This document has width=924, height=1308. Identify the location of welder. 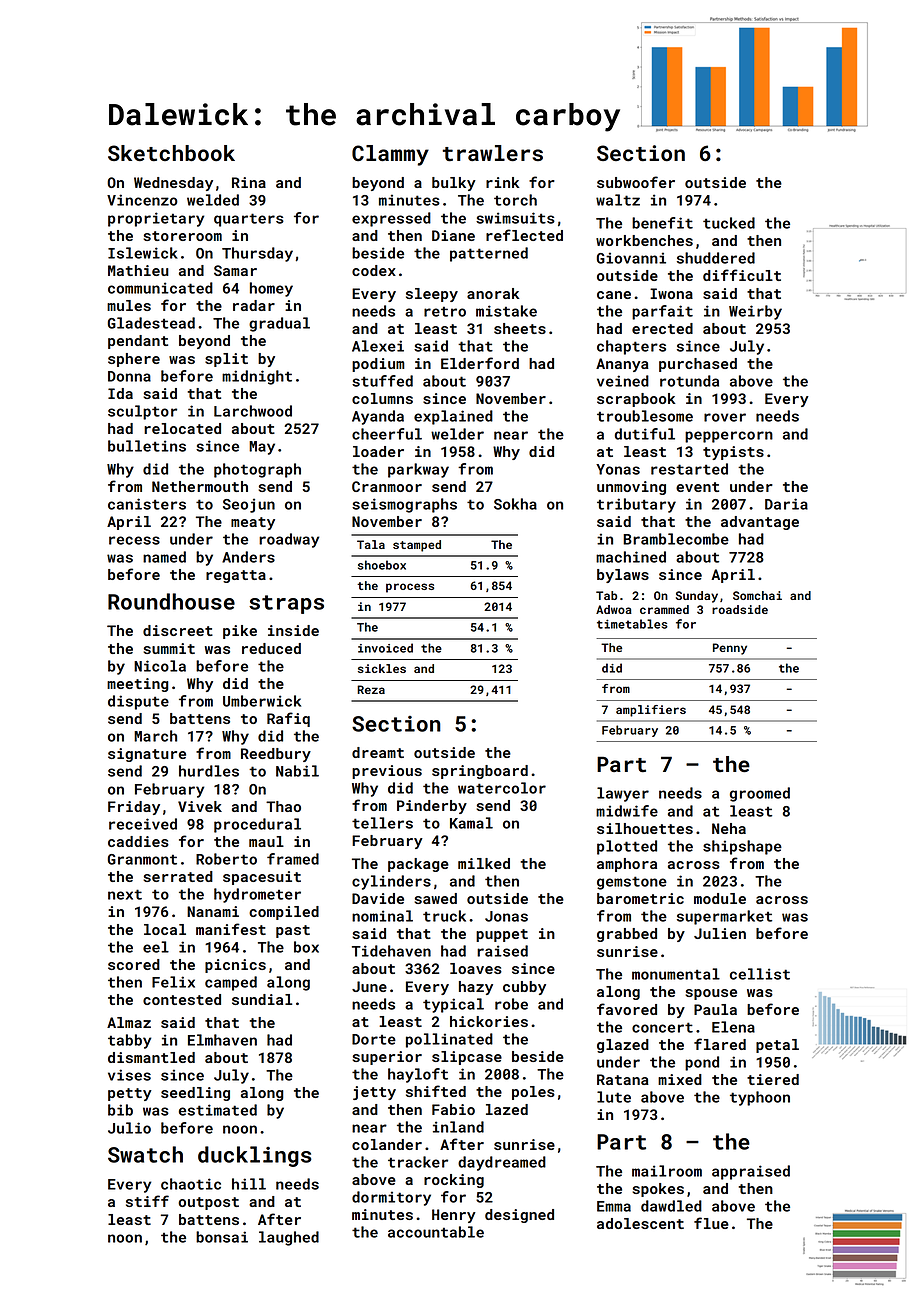
(457, 434).
